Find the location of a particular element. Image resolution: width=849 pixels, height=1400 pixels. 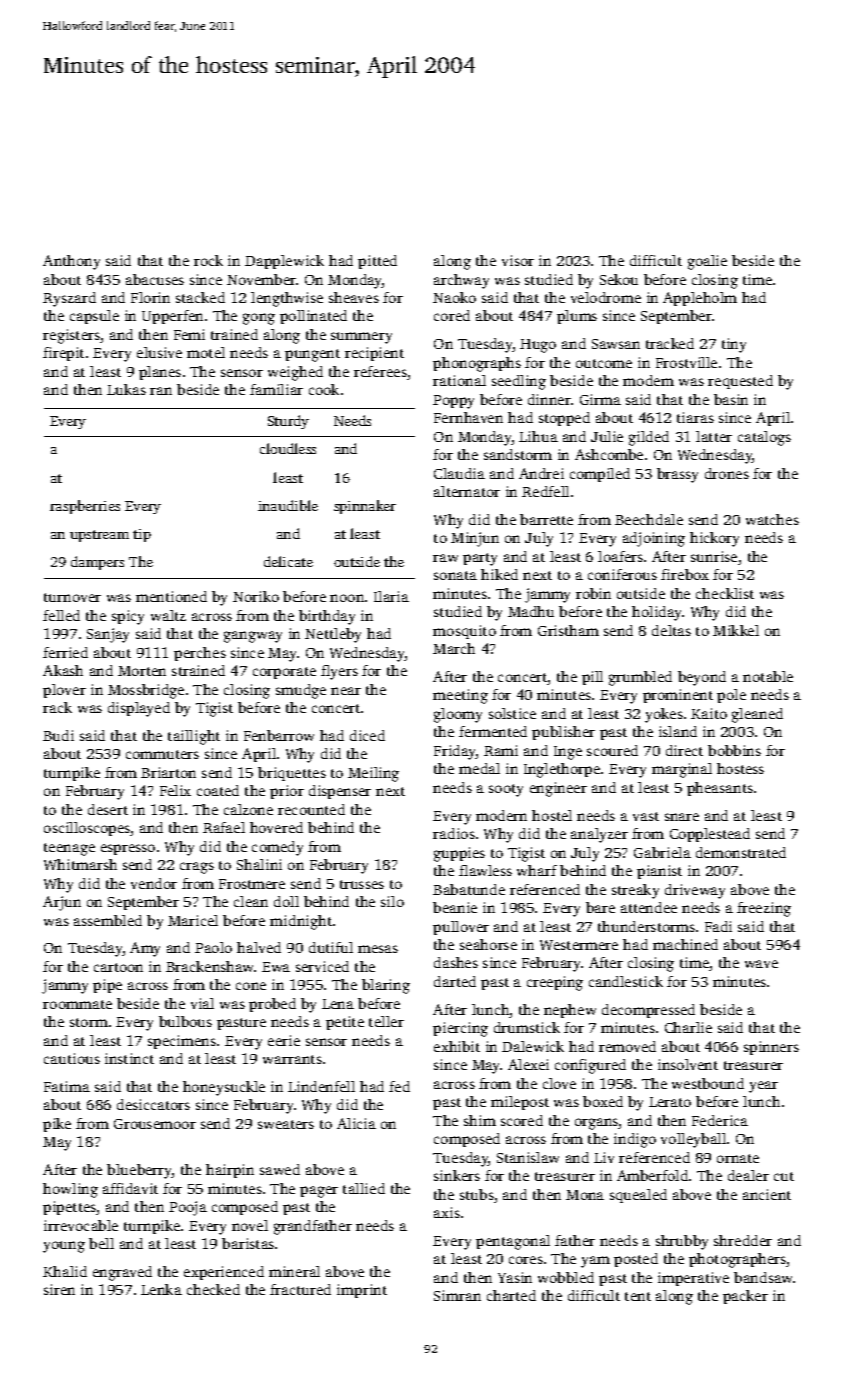

March is located at coordinates (454, 648).
